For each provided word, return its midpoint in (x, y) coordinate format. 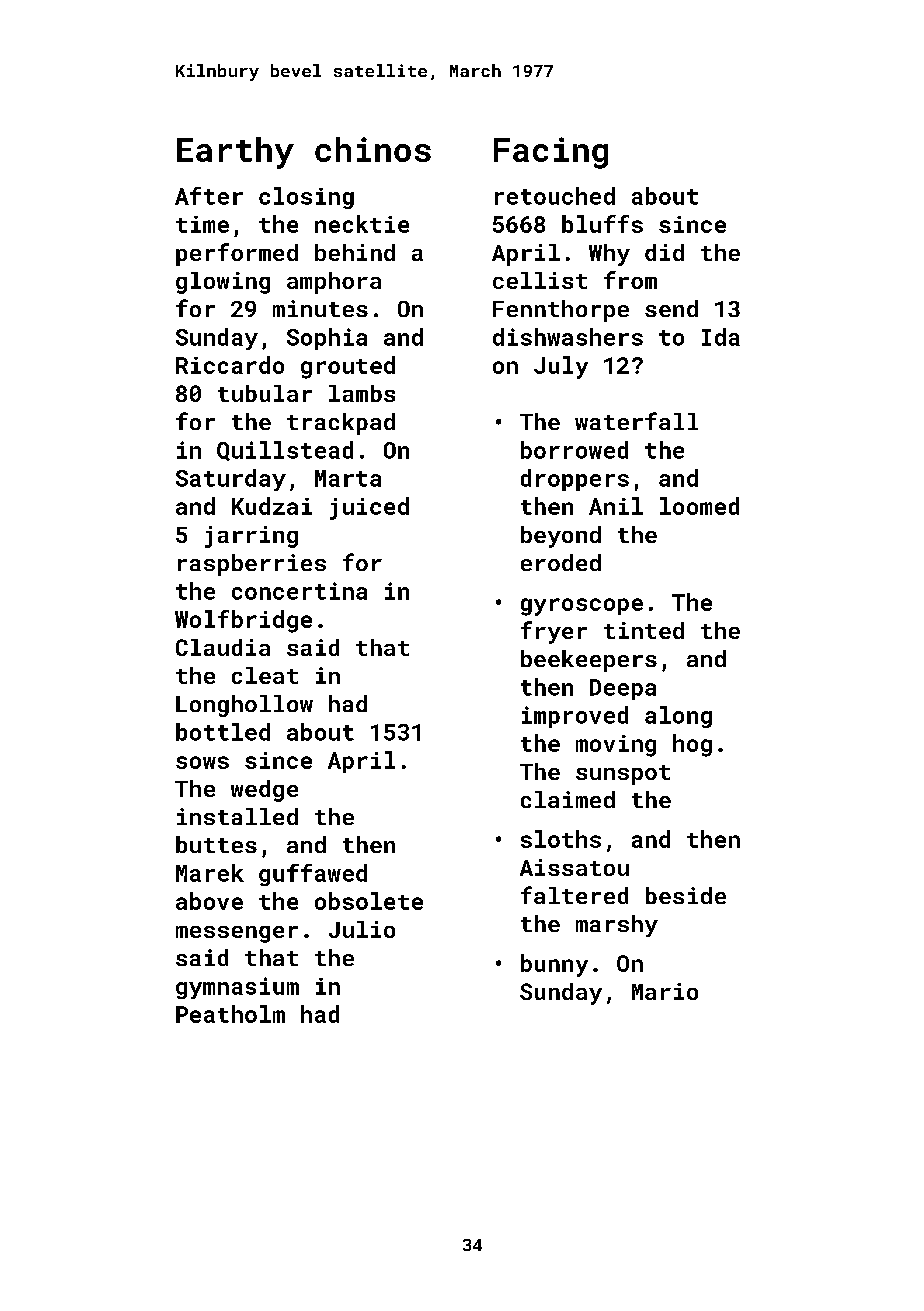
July (561, 367)
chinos (373, 149)
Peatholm (230, 1014)
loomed (699, 506)
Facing (551, 153)
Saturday (231, 480)
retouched (555, 196)
